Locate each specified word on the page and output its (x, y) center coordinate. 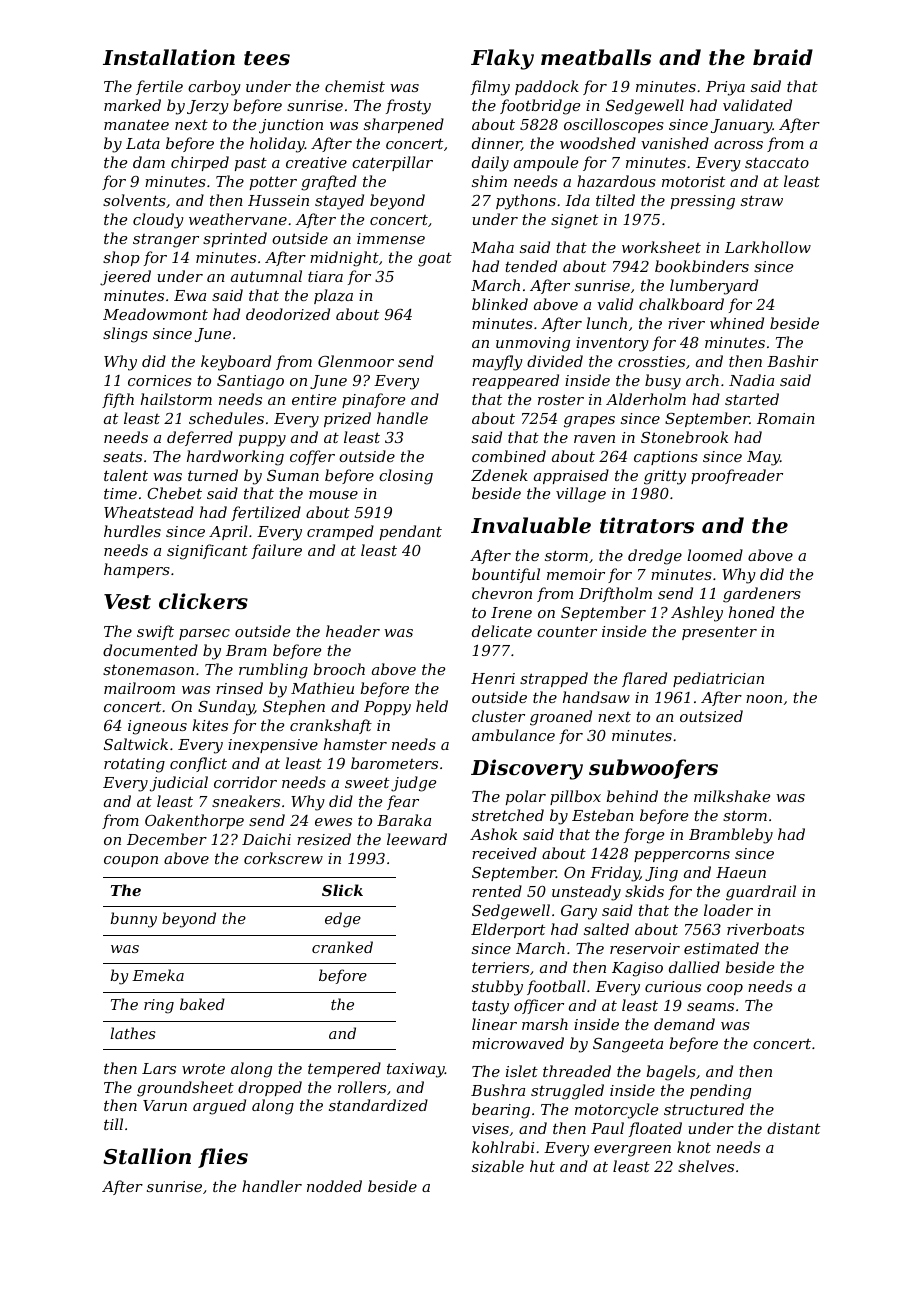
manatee (136, 124)
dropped (270, 1088)
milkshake (732, 796)
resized (324, 839)
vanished (675, 143)
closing (406, 477)
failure (277, 551)
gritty (665, 477)
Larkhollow (768, 247)
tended (531, 266)
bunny (133, 920)
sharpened (404, 125)
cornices (160, 380)
